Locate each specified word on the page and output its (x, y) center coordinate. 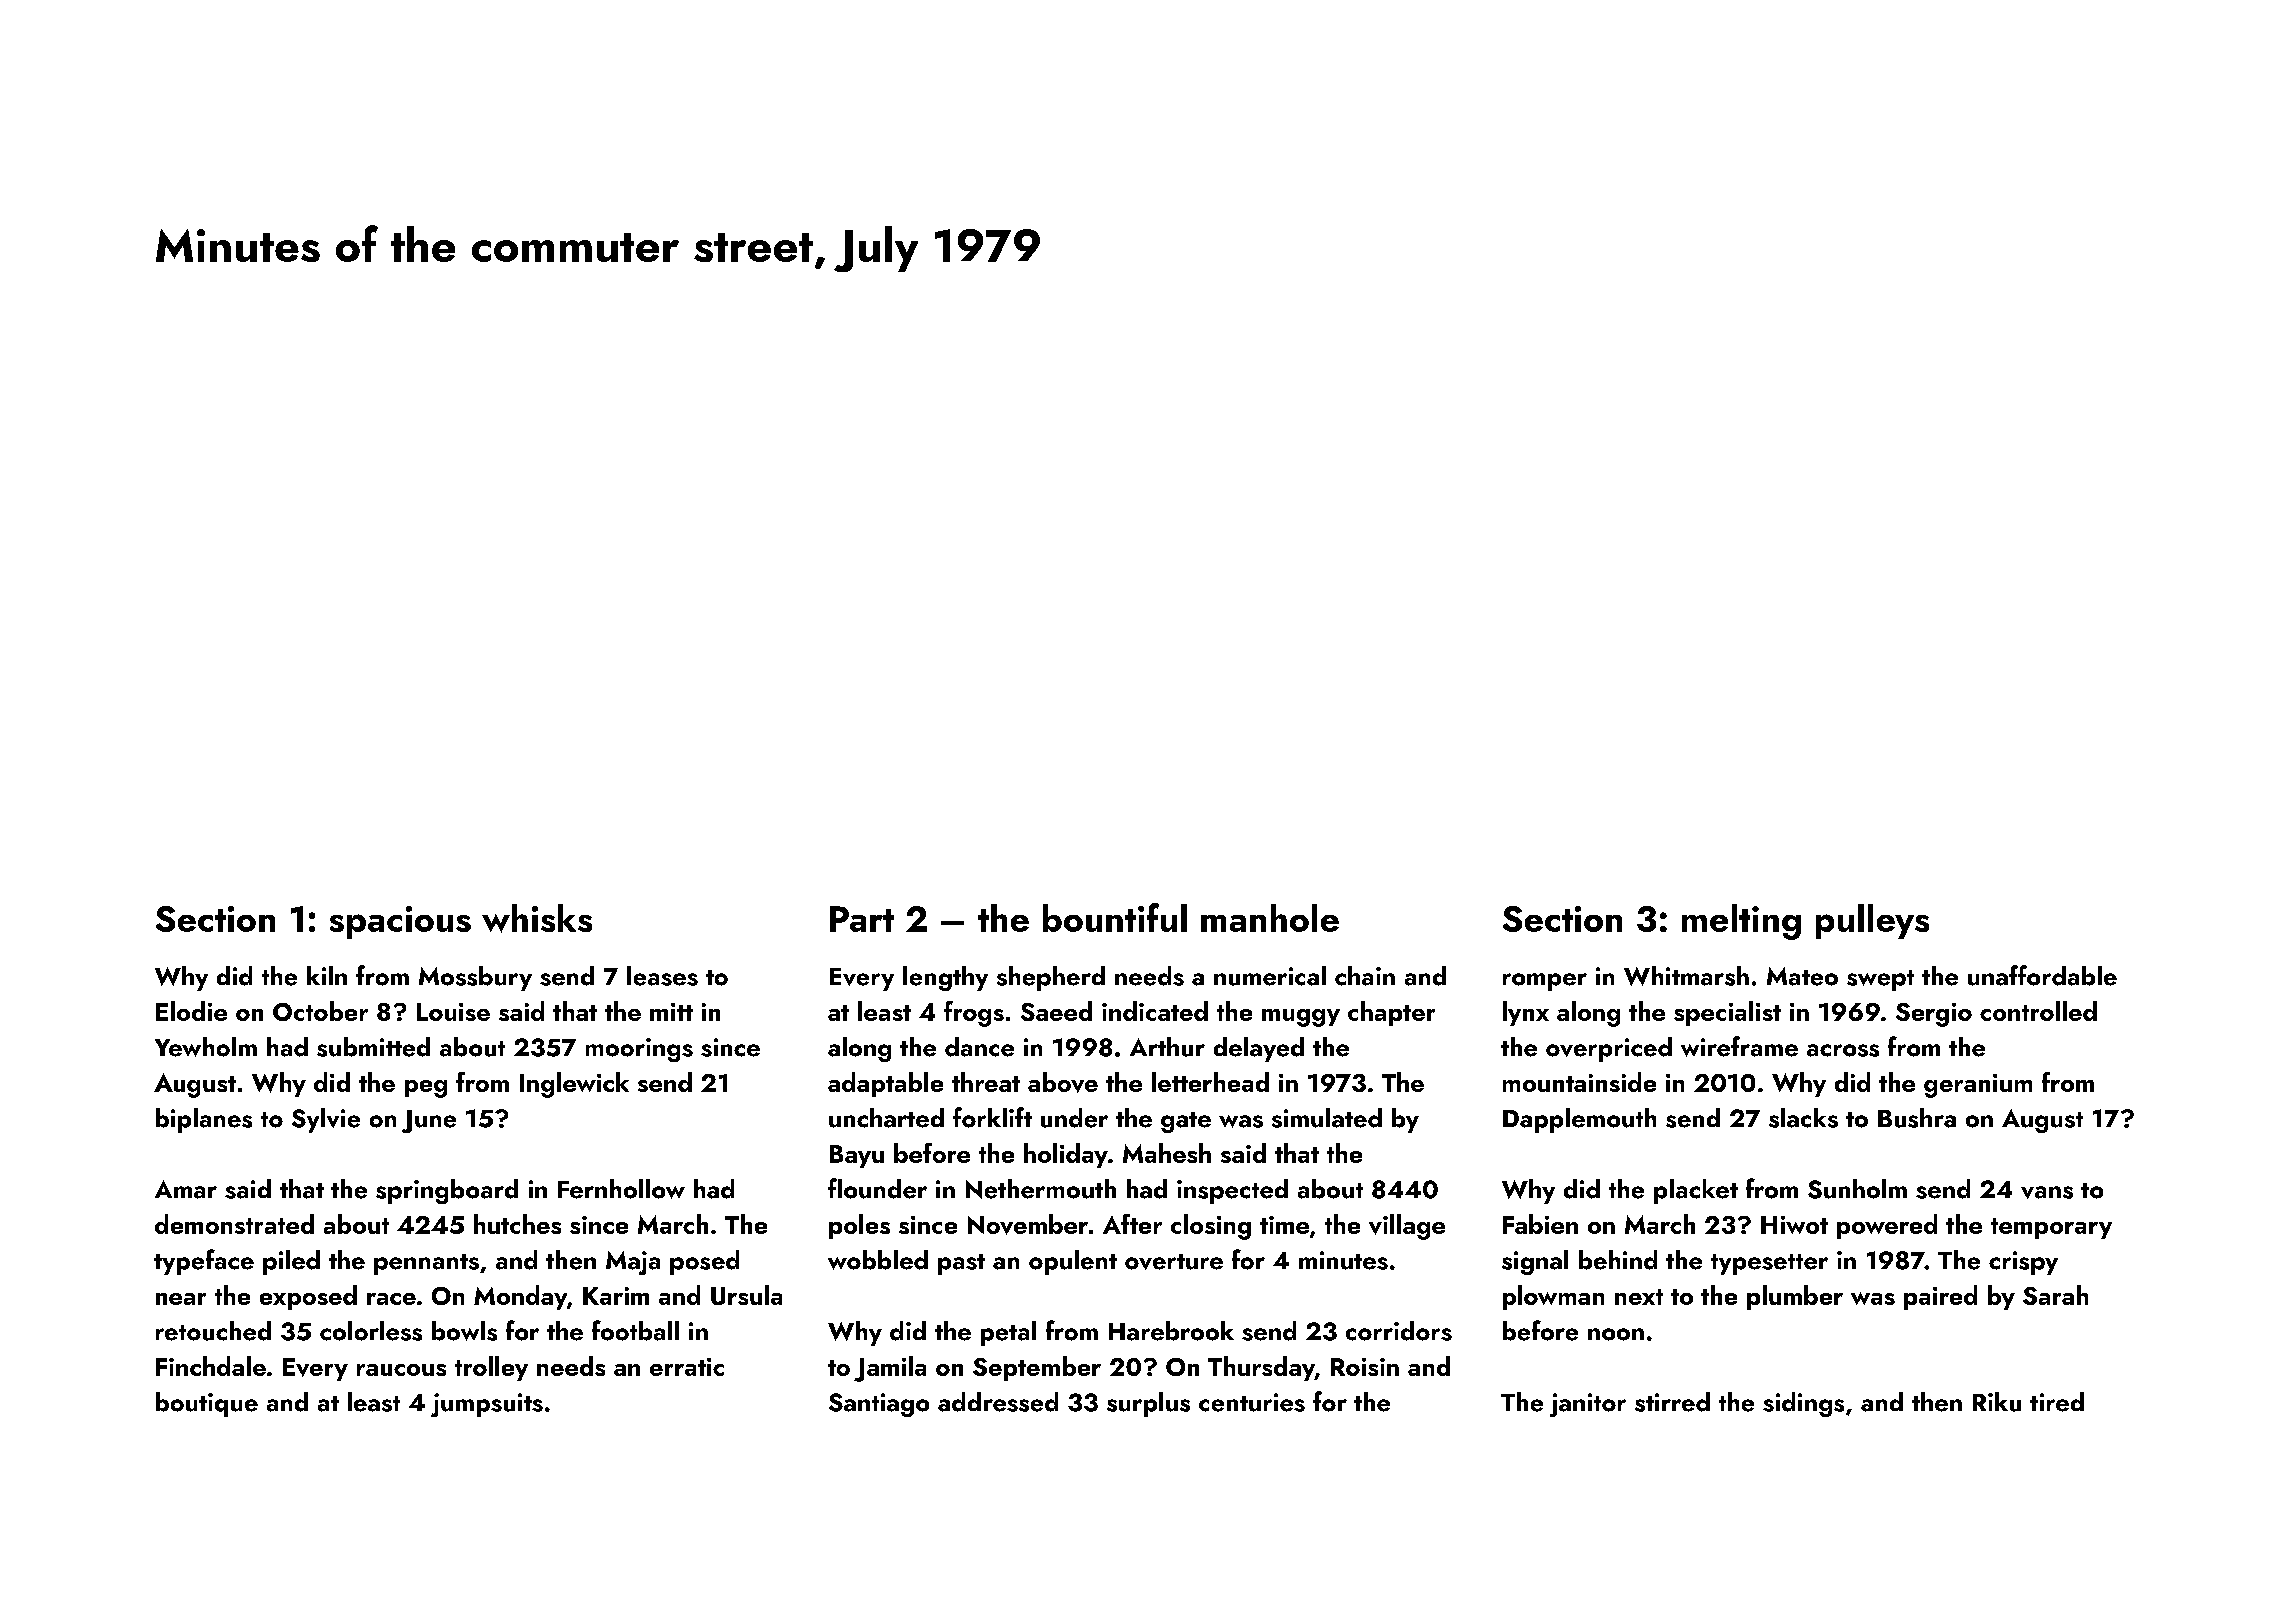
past (961, 1264)
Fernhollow (621, 1189)
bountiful (1115, 917)
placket (1696, 1191)
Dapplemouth (1579, 1120)
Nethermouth (1041, 1189)
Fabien (1540, 1224)
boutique (207, 1404)
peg (426, 1089)
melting (1741, 922)
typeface (204, 1262)
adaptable (885, 1084)
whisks (537, 918)
